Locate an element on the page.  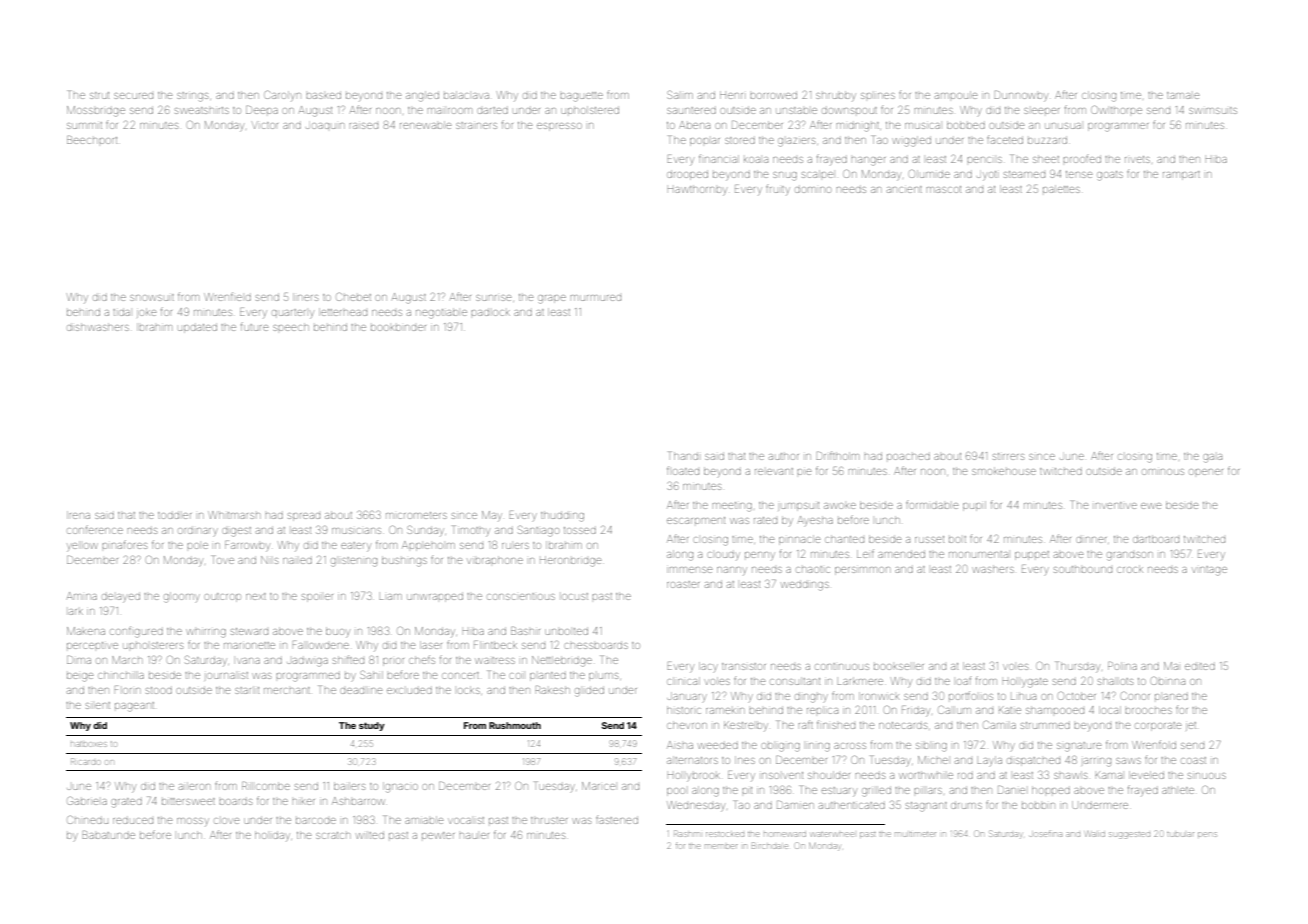
strings is located at coordinates (192, 97).
